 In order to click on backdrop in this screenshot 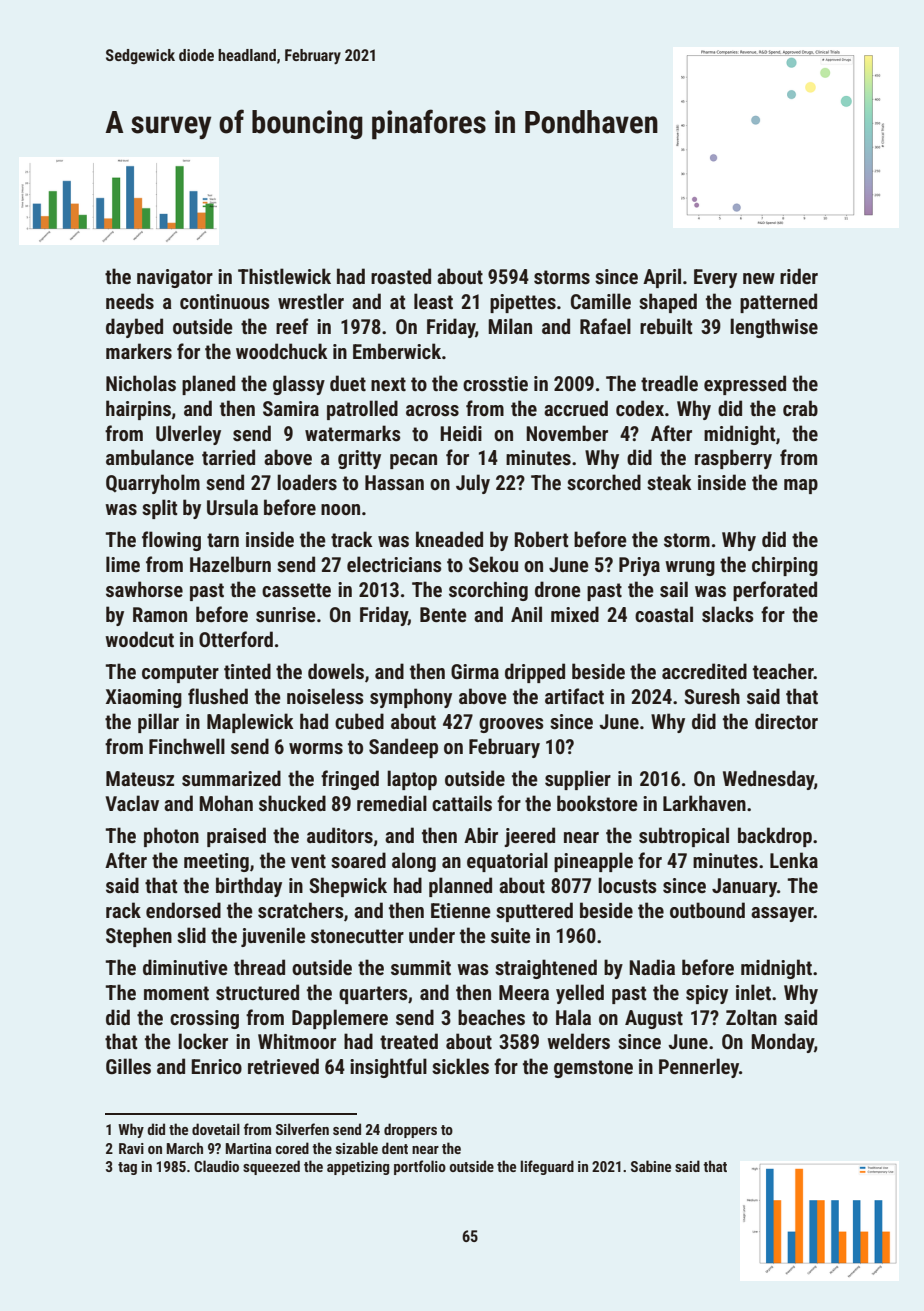, I will do `click(775, 837)`.
